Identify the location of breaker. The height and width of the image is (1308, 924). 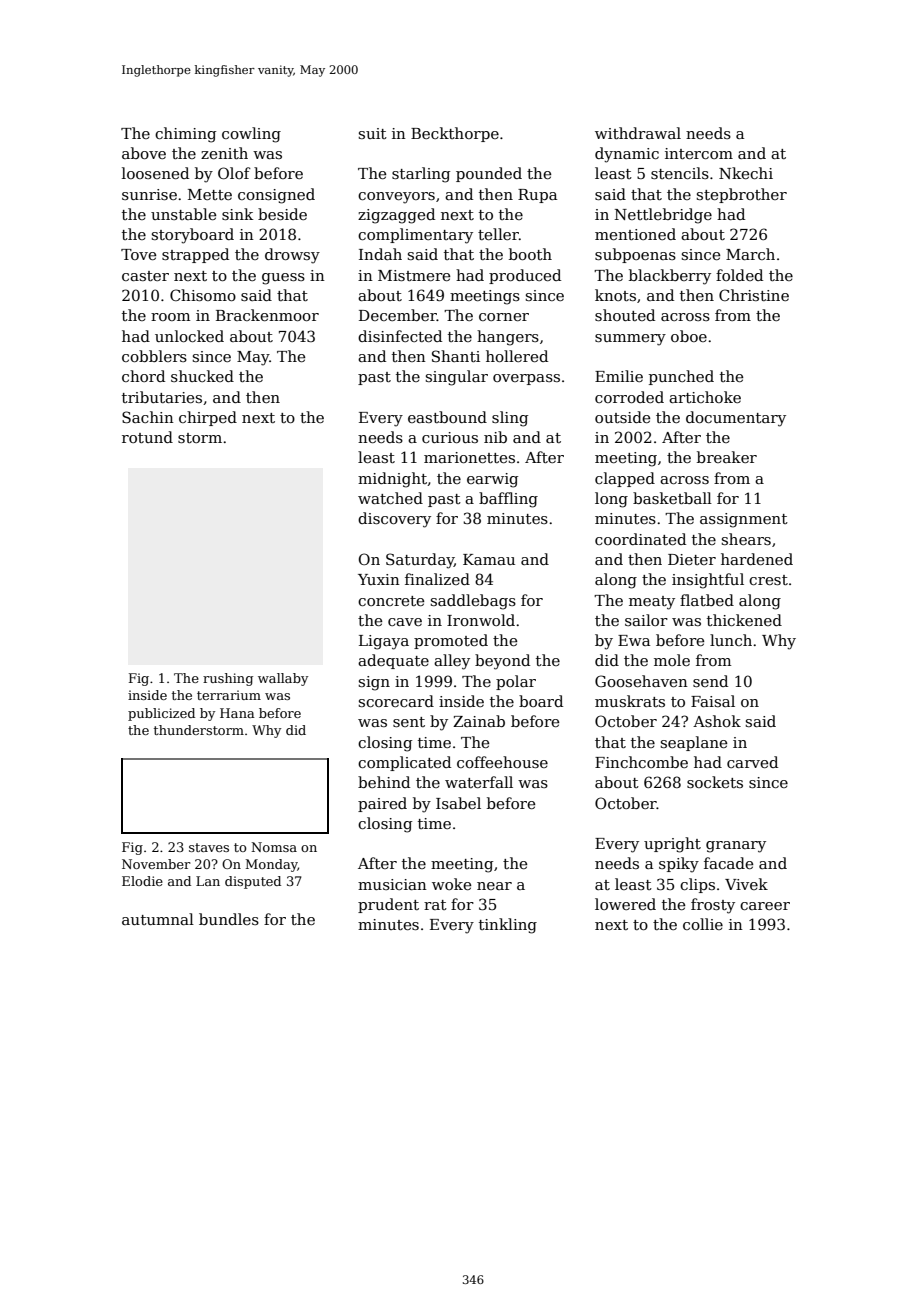
(727, 457).
